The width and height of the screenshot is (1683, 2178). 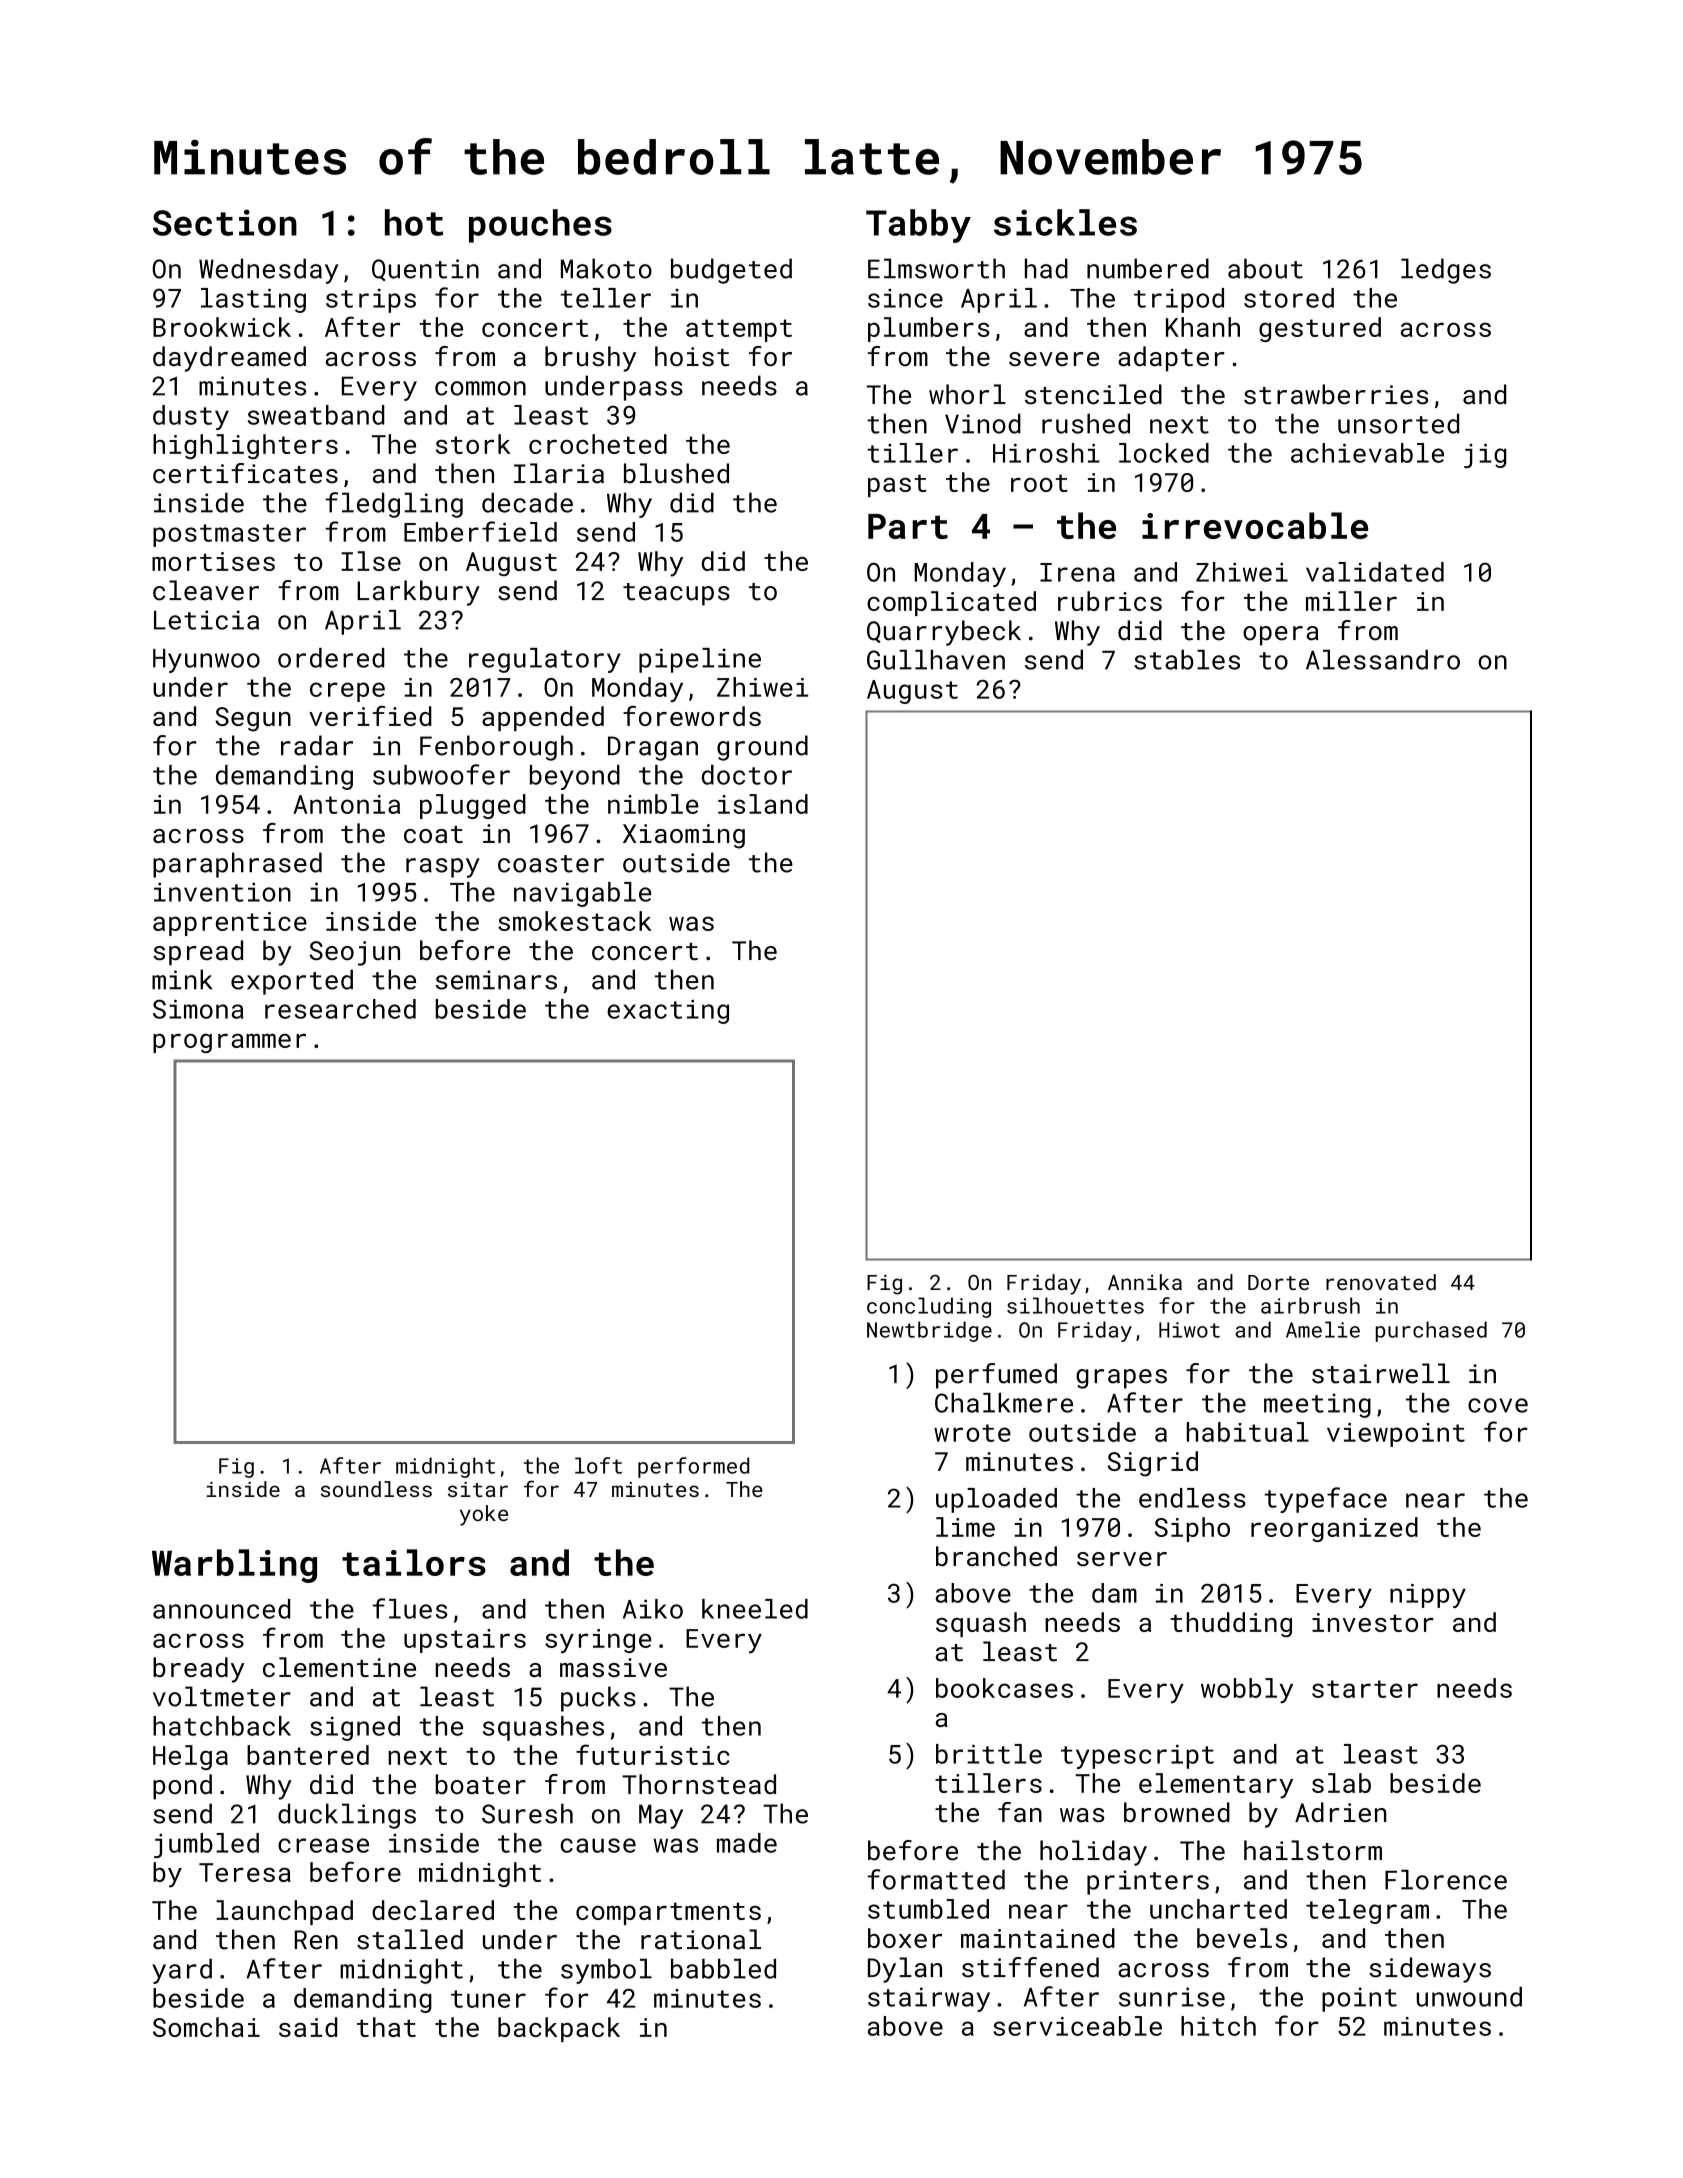 I want to click on ledges, so click(x=1446, y=271).
